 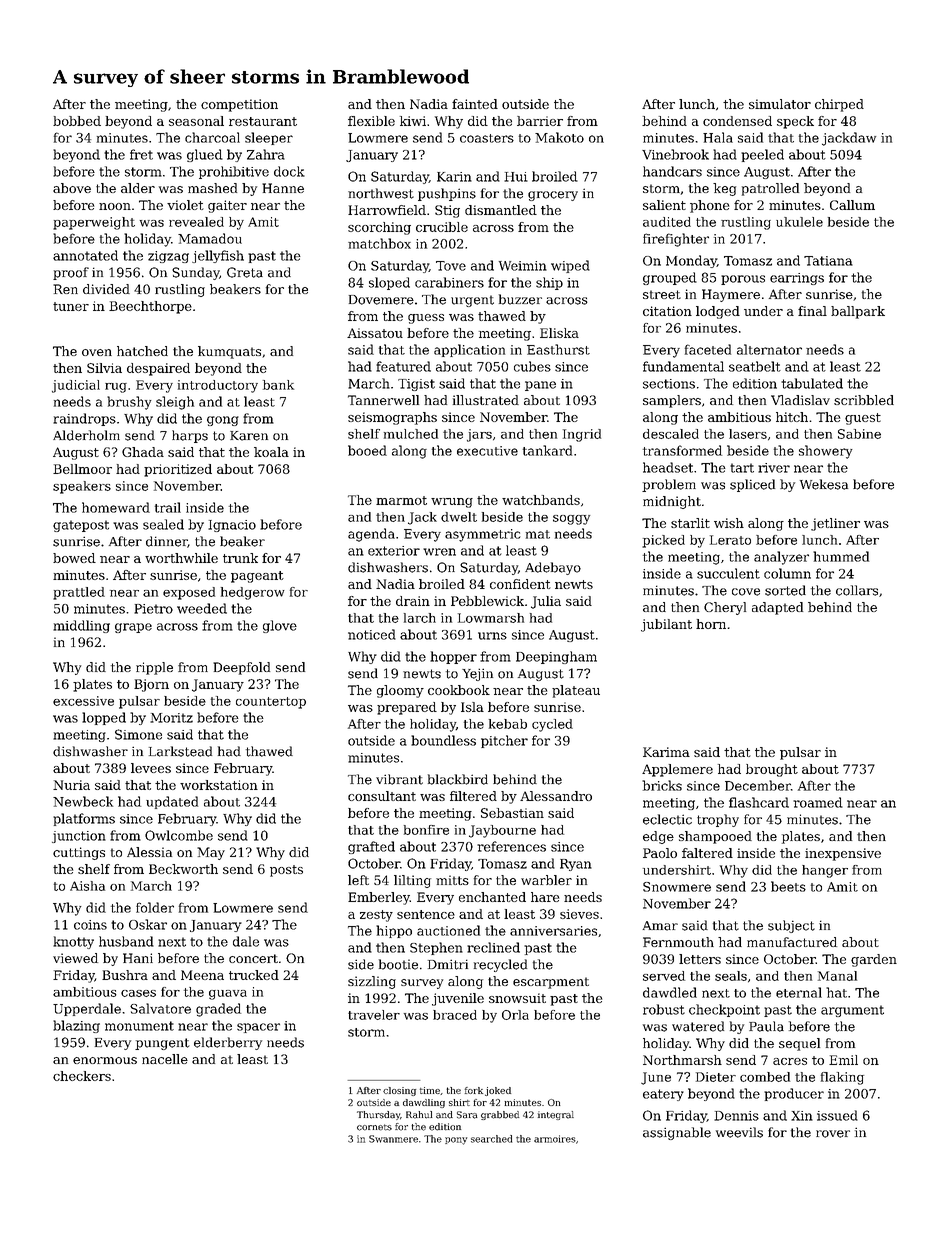 What do you see at coordinates (249, 436) in the screenshot?
I see `Karen` at bounding box center [249, 436].
